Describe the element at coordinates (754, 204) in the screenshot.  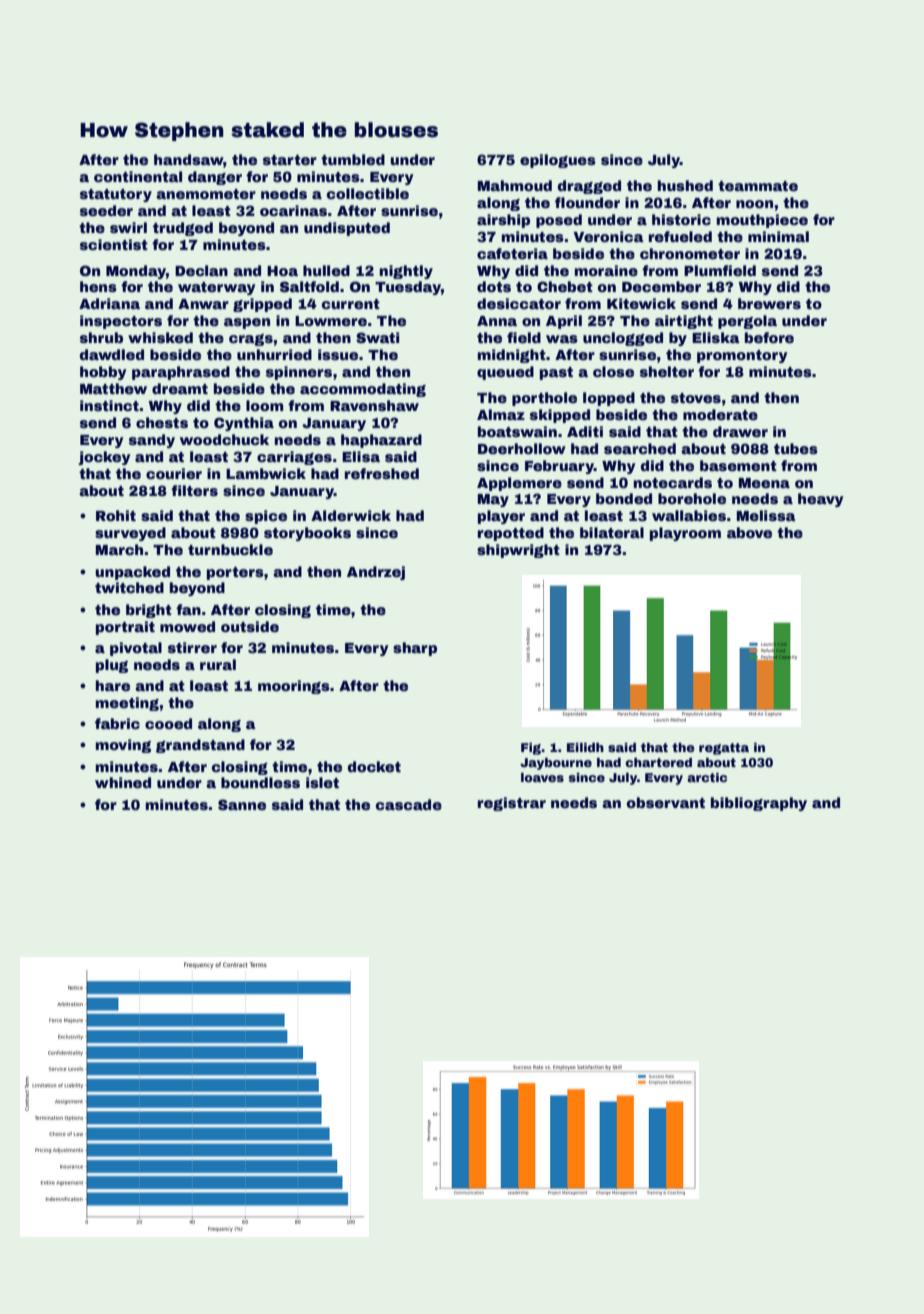
I see `noon` at that location.
